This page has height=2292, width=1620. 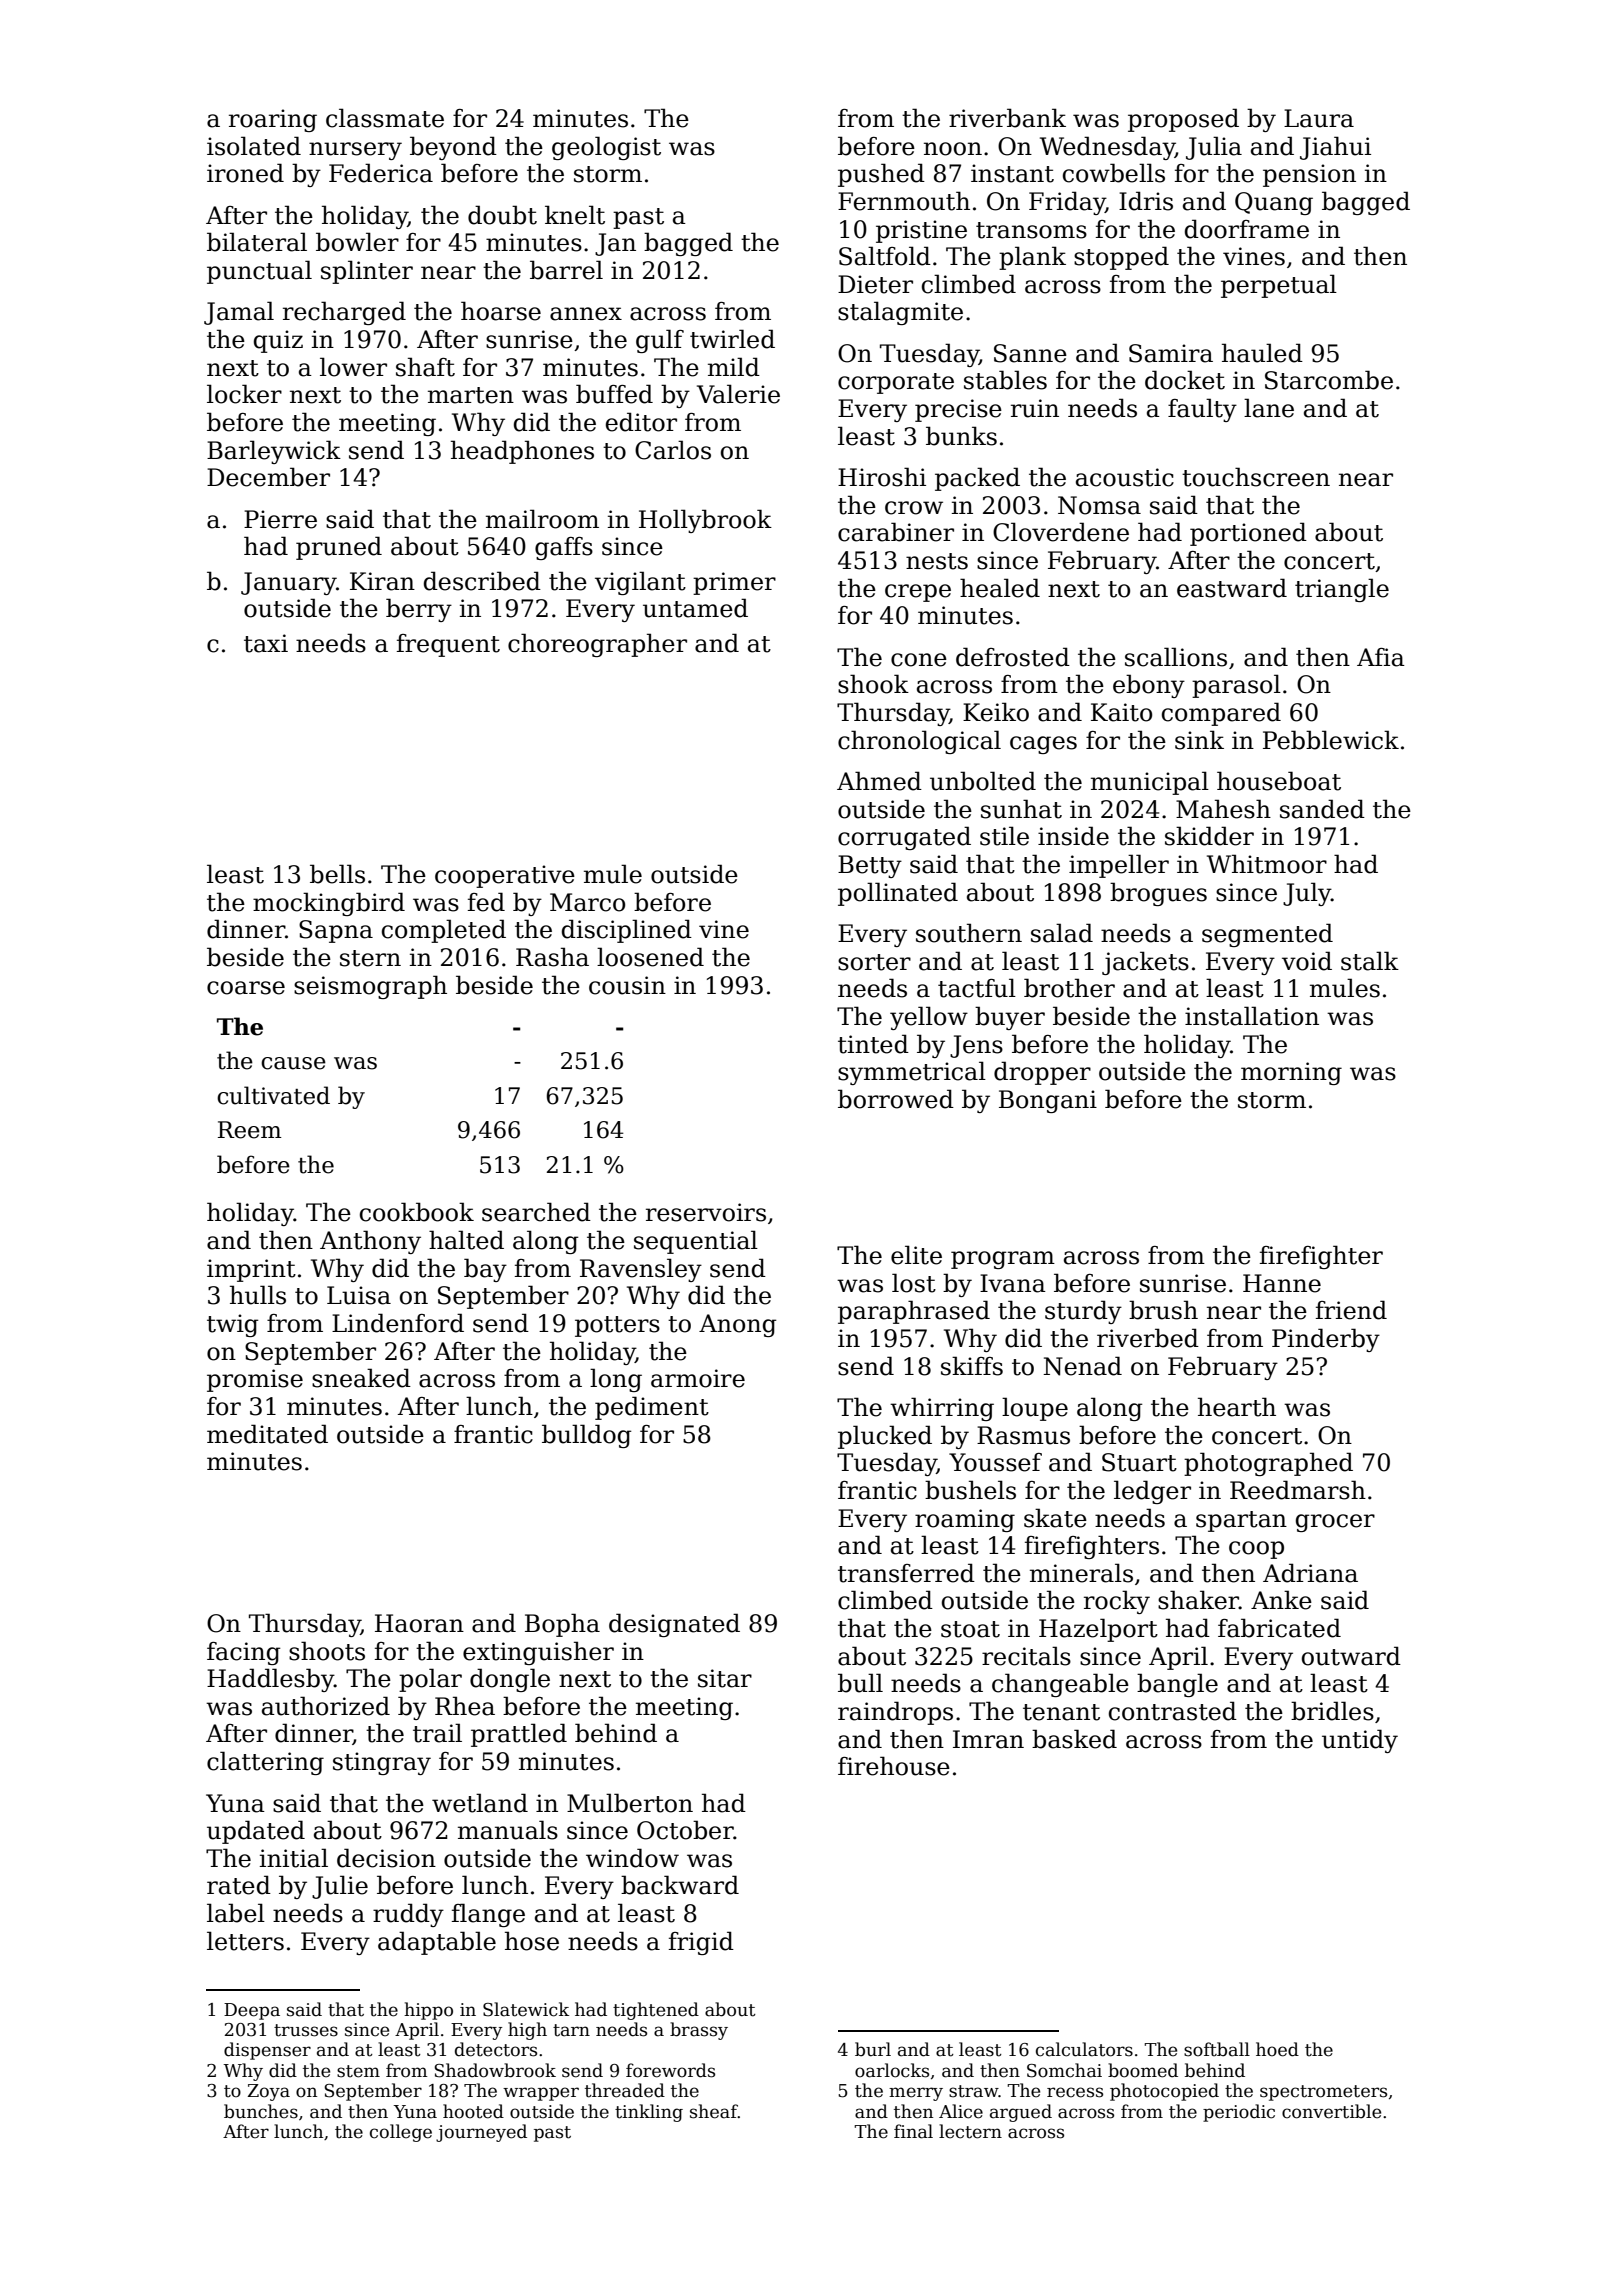 I want to click on Hazelport, so click(x=1098, y=1630).
